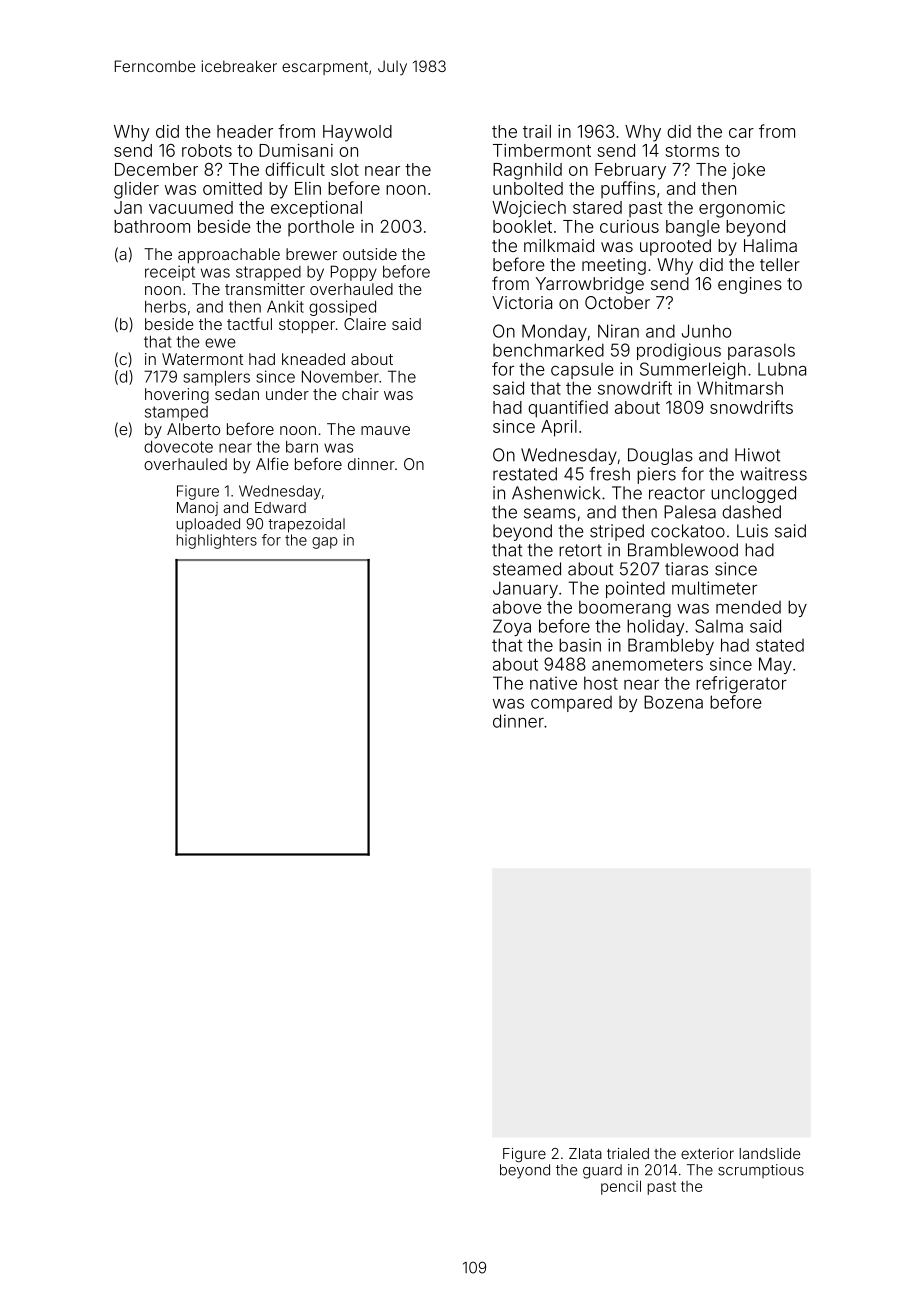 The image size is (924, 1311). What do you see at coordinates (748, 171) in the screenshot?
I see `joke` at bounding box center [748, 171].
